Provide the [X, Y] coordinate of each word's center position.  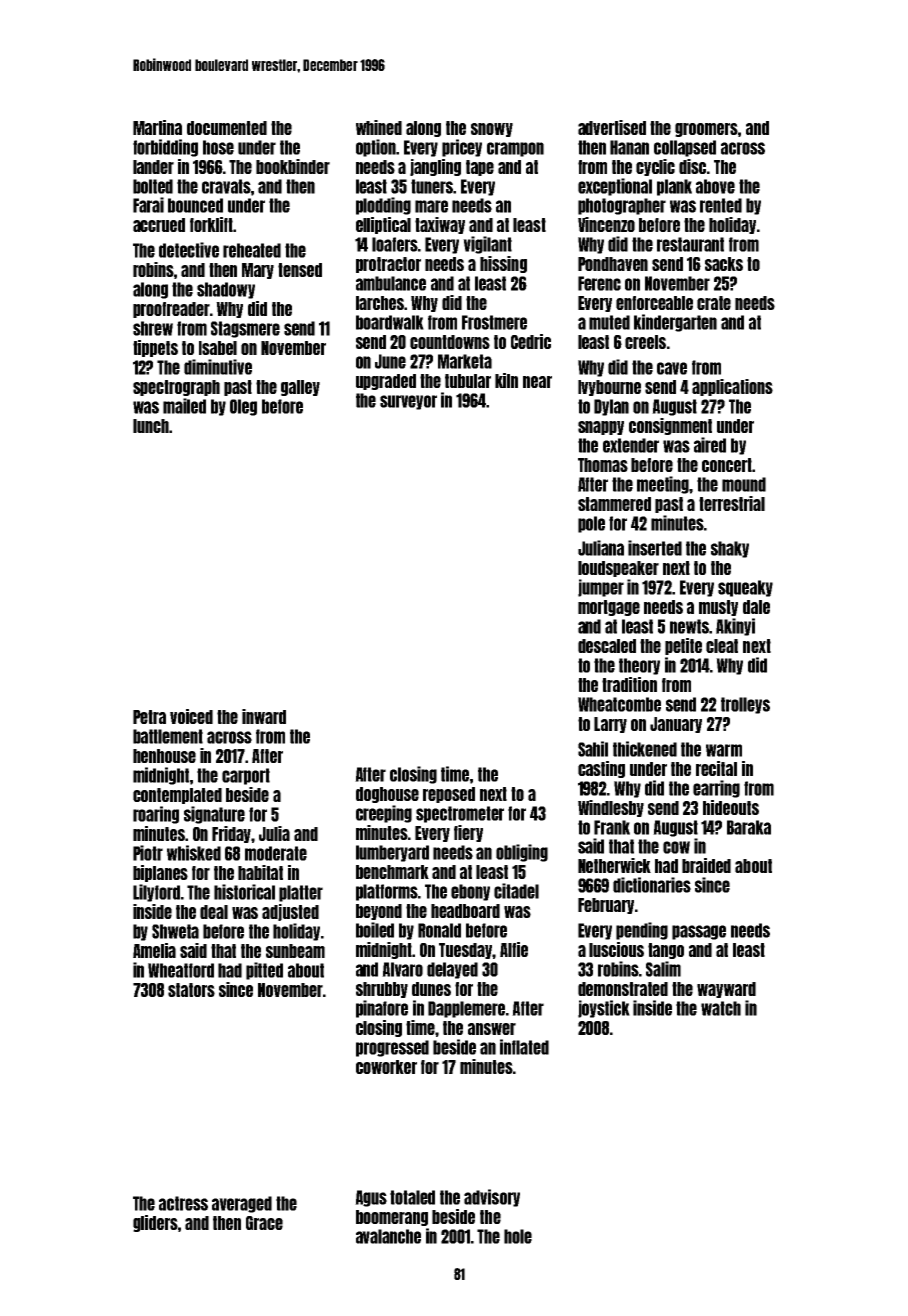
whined [379, 127]
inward [264, 716]
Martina [157, 127]
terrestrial [732, 503]
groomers [706, 130]
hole [518, 1236]
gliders [155, 1223]
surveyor [408, 402]
